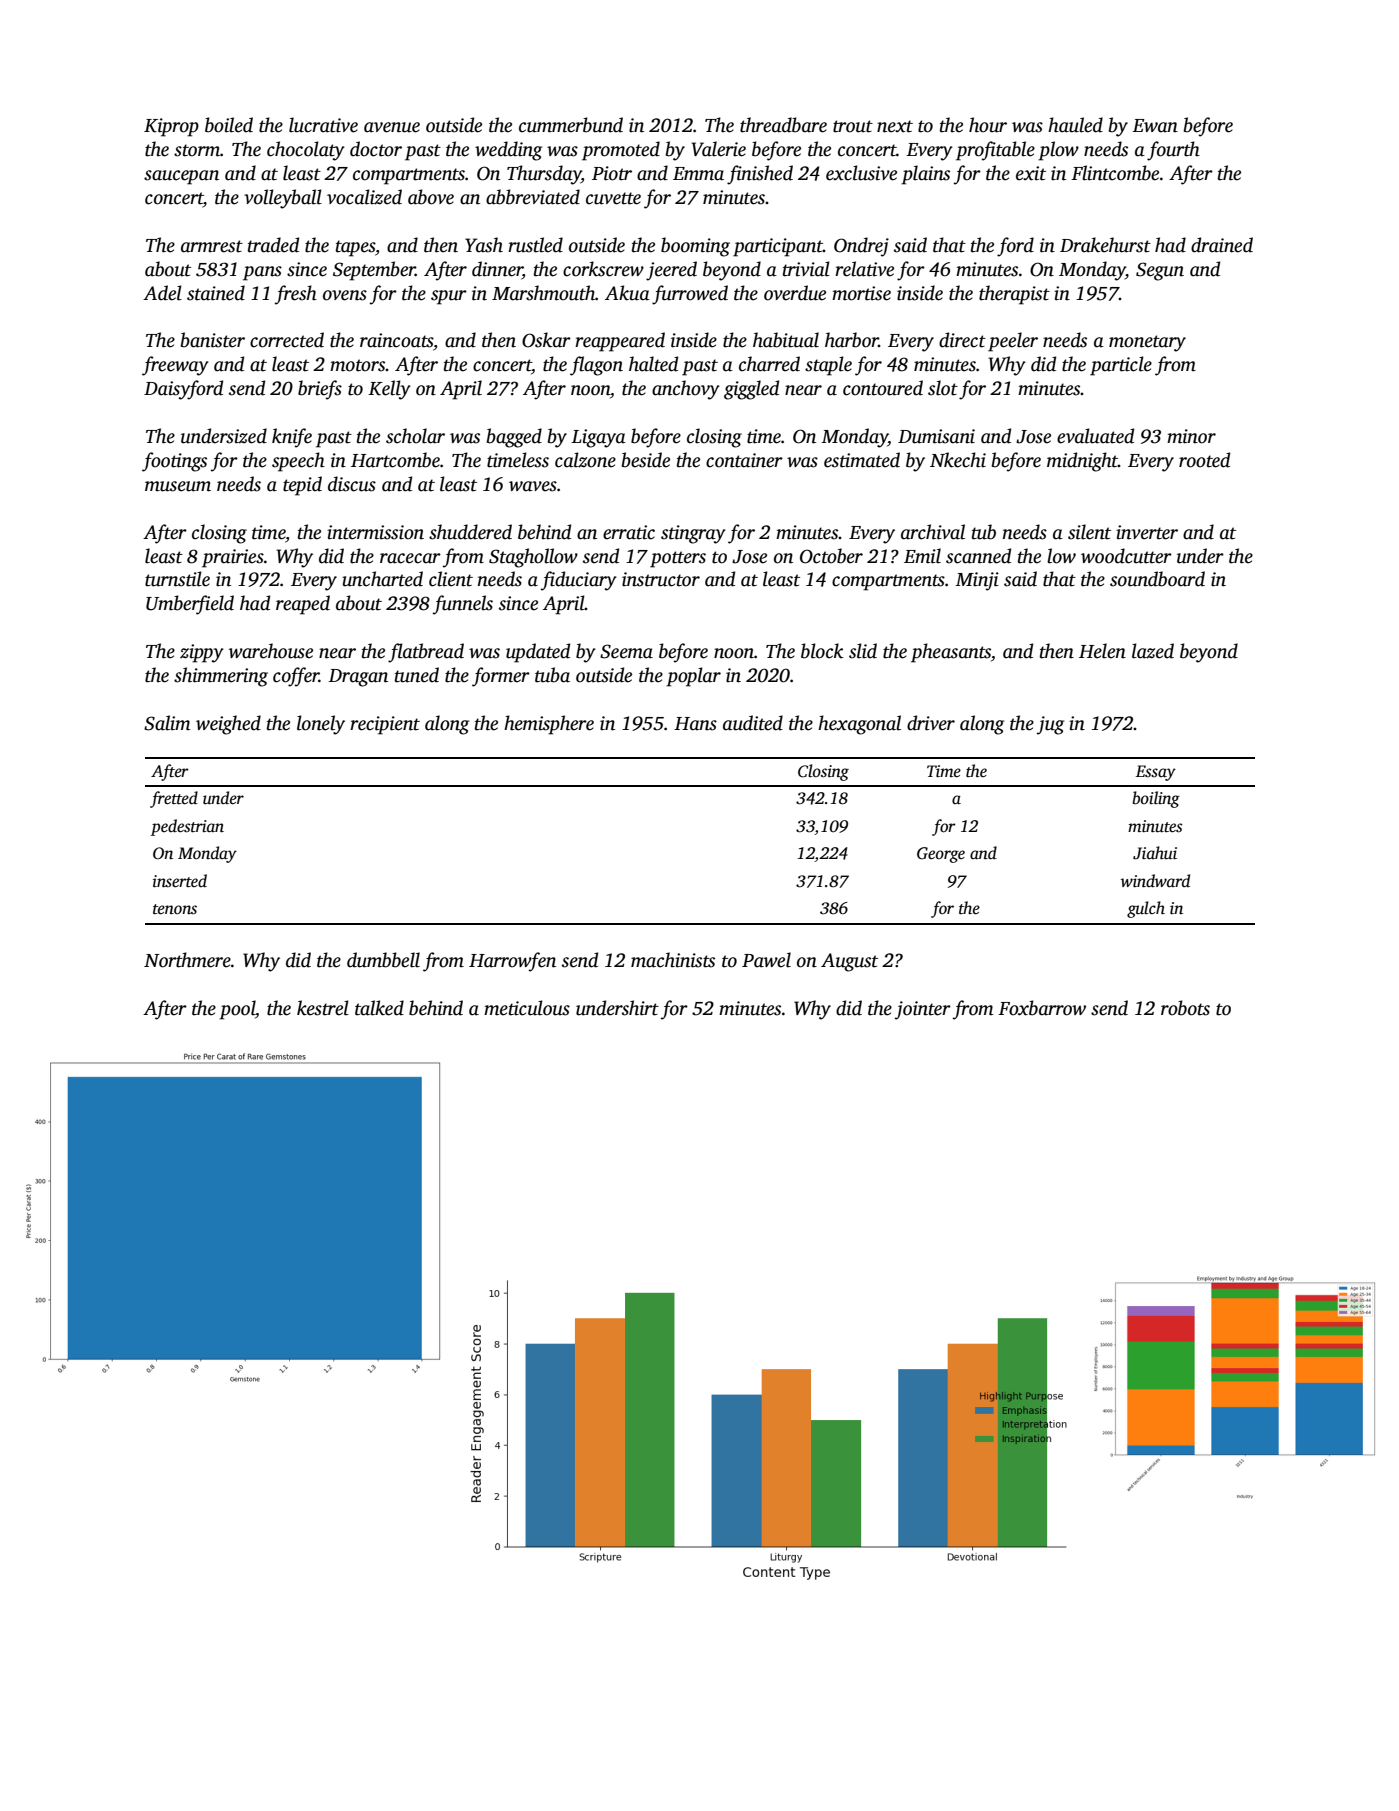 This screenshot has width=1399, height=1811. What do you see at coordinates (822, 651) in the screenshot?
I see `block` at bounding box center [822, 651].
